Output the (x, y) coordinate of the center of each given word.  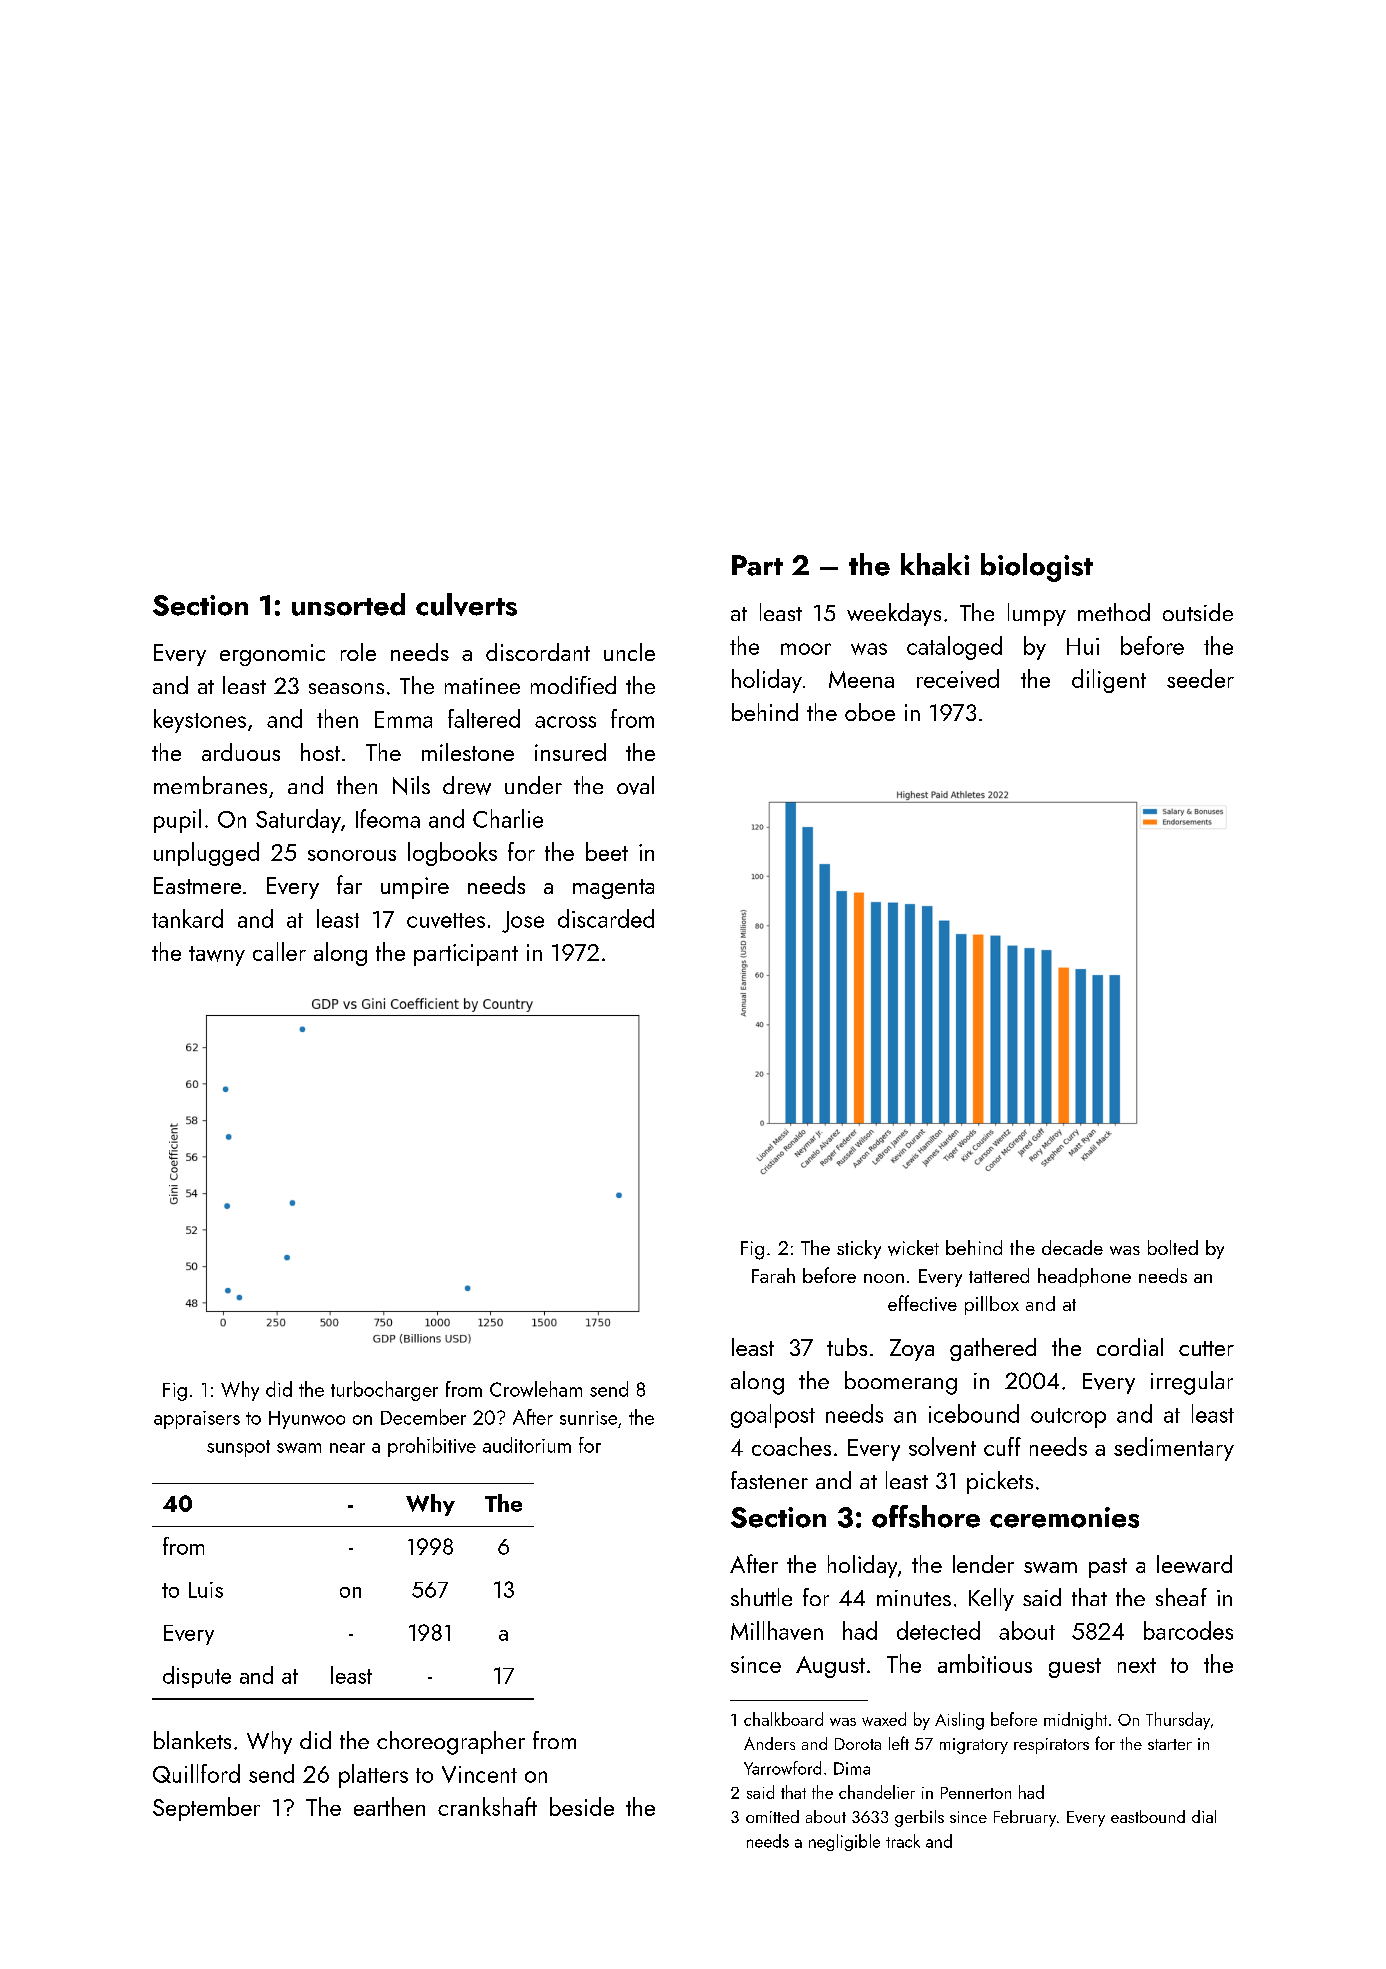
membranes (210, 785)
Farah (773, 1275)
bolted (1173, 1247)
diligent (1109, 681)
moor (806, 649)
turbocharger (384, 1391)
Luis (206, 1590)
